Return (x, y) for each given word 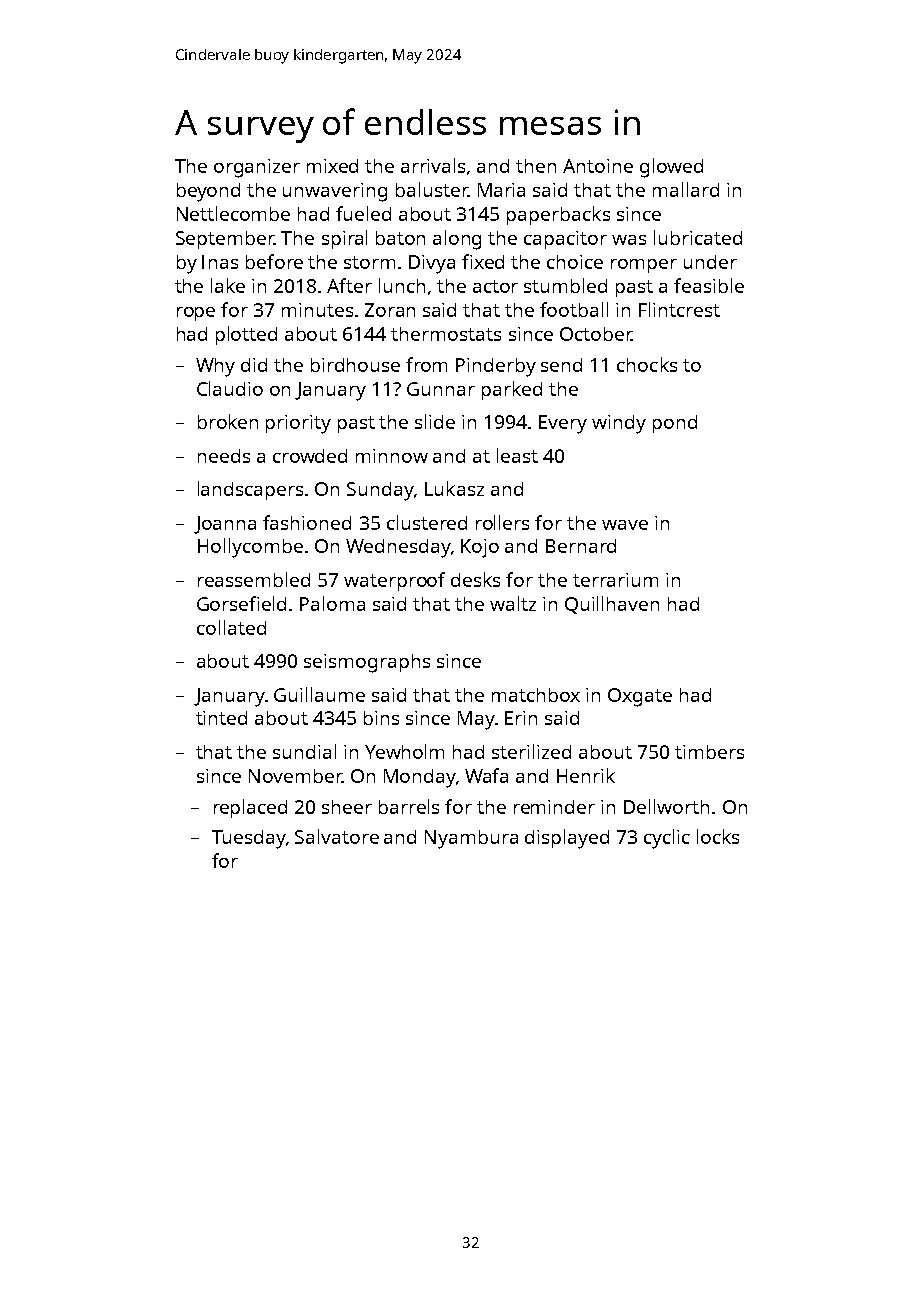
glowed (671, 168)
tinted (221, 718)
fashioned (307, 522)
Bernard (581, 546)
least (517, 455)
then (536, 166)
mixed (332, 166)
